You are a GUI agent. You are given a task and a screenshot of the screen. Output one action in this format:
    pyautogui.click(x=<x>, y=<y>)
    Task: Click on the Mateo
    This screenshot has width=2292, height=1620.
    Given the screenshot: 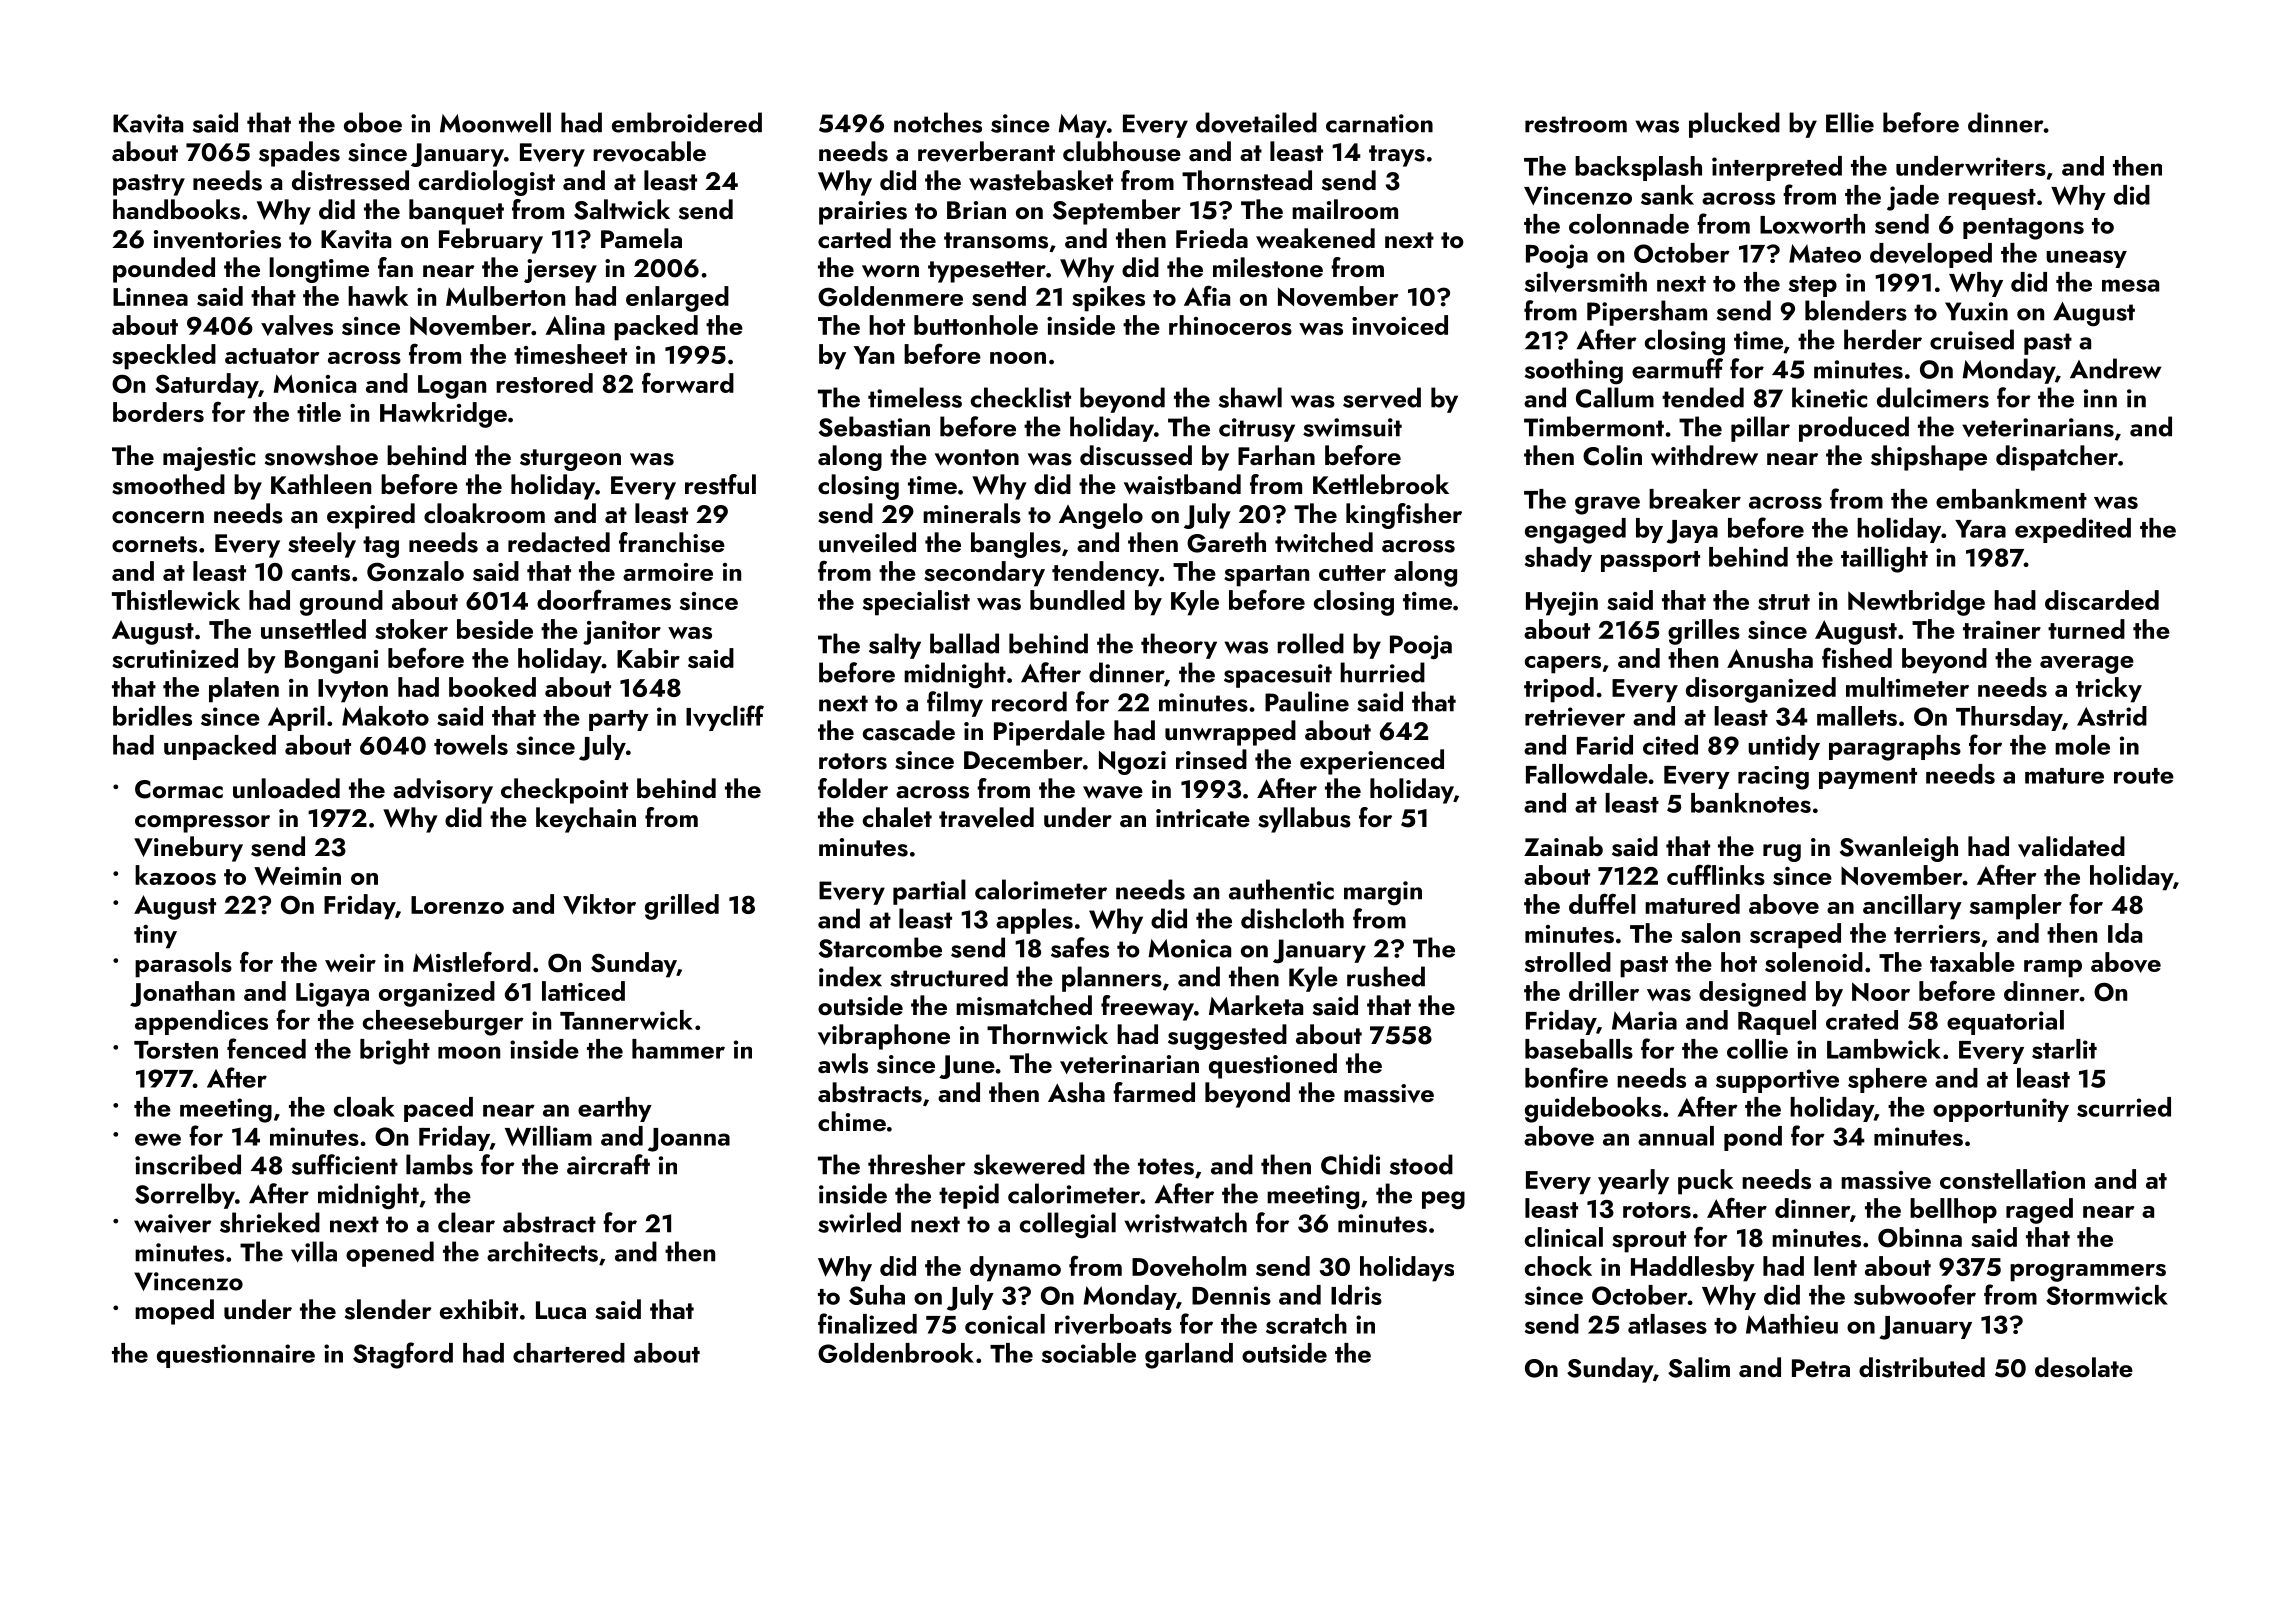 What is the action you would take?
    pyautogui.click(x=1825, y=253)
